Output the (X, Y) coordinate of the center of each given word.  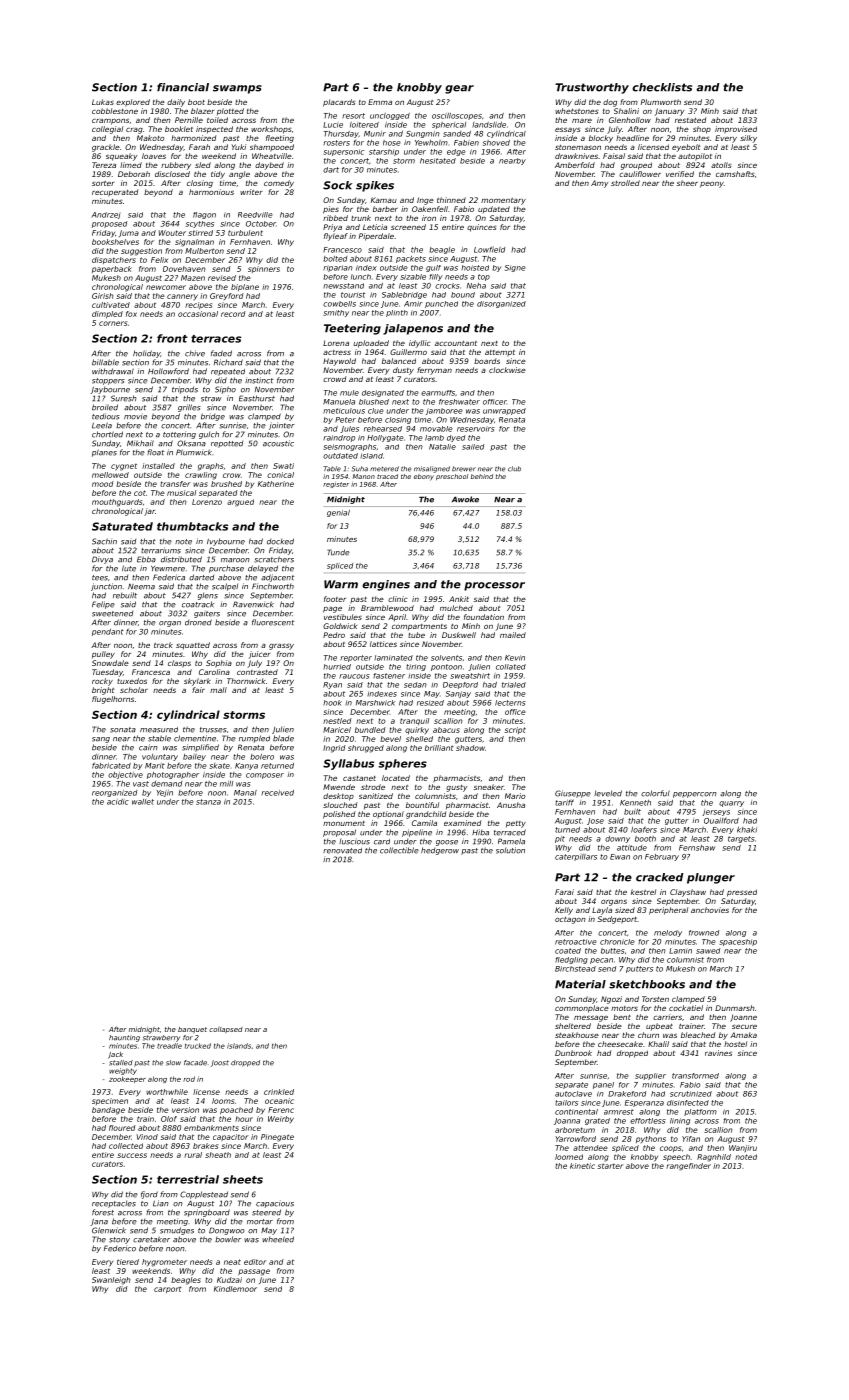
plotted (230, 112)
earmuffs (438, 393)
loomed (569, 1157)
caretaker (151, 1239)
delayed (263, 569)
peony (712, 185)
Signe (515, 268)
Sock (337, 185)
